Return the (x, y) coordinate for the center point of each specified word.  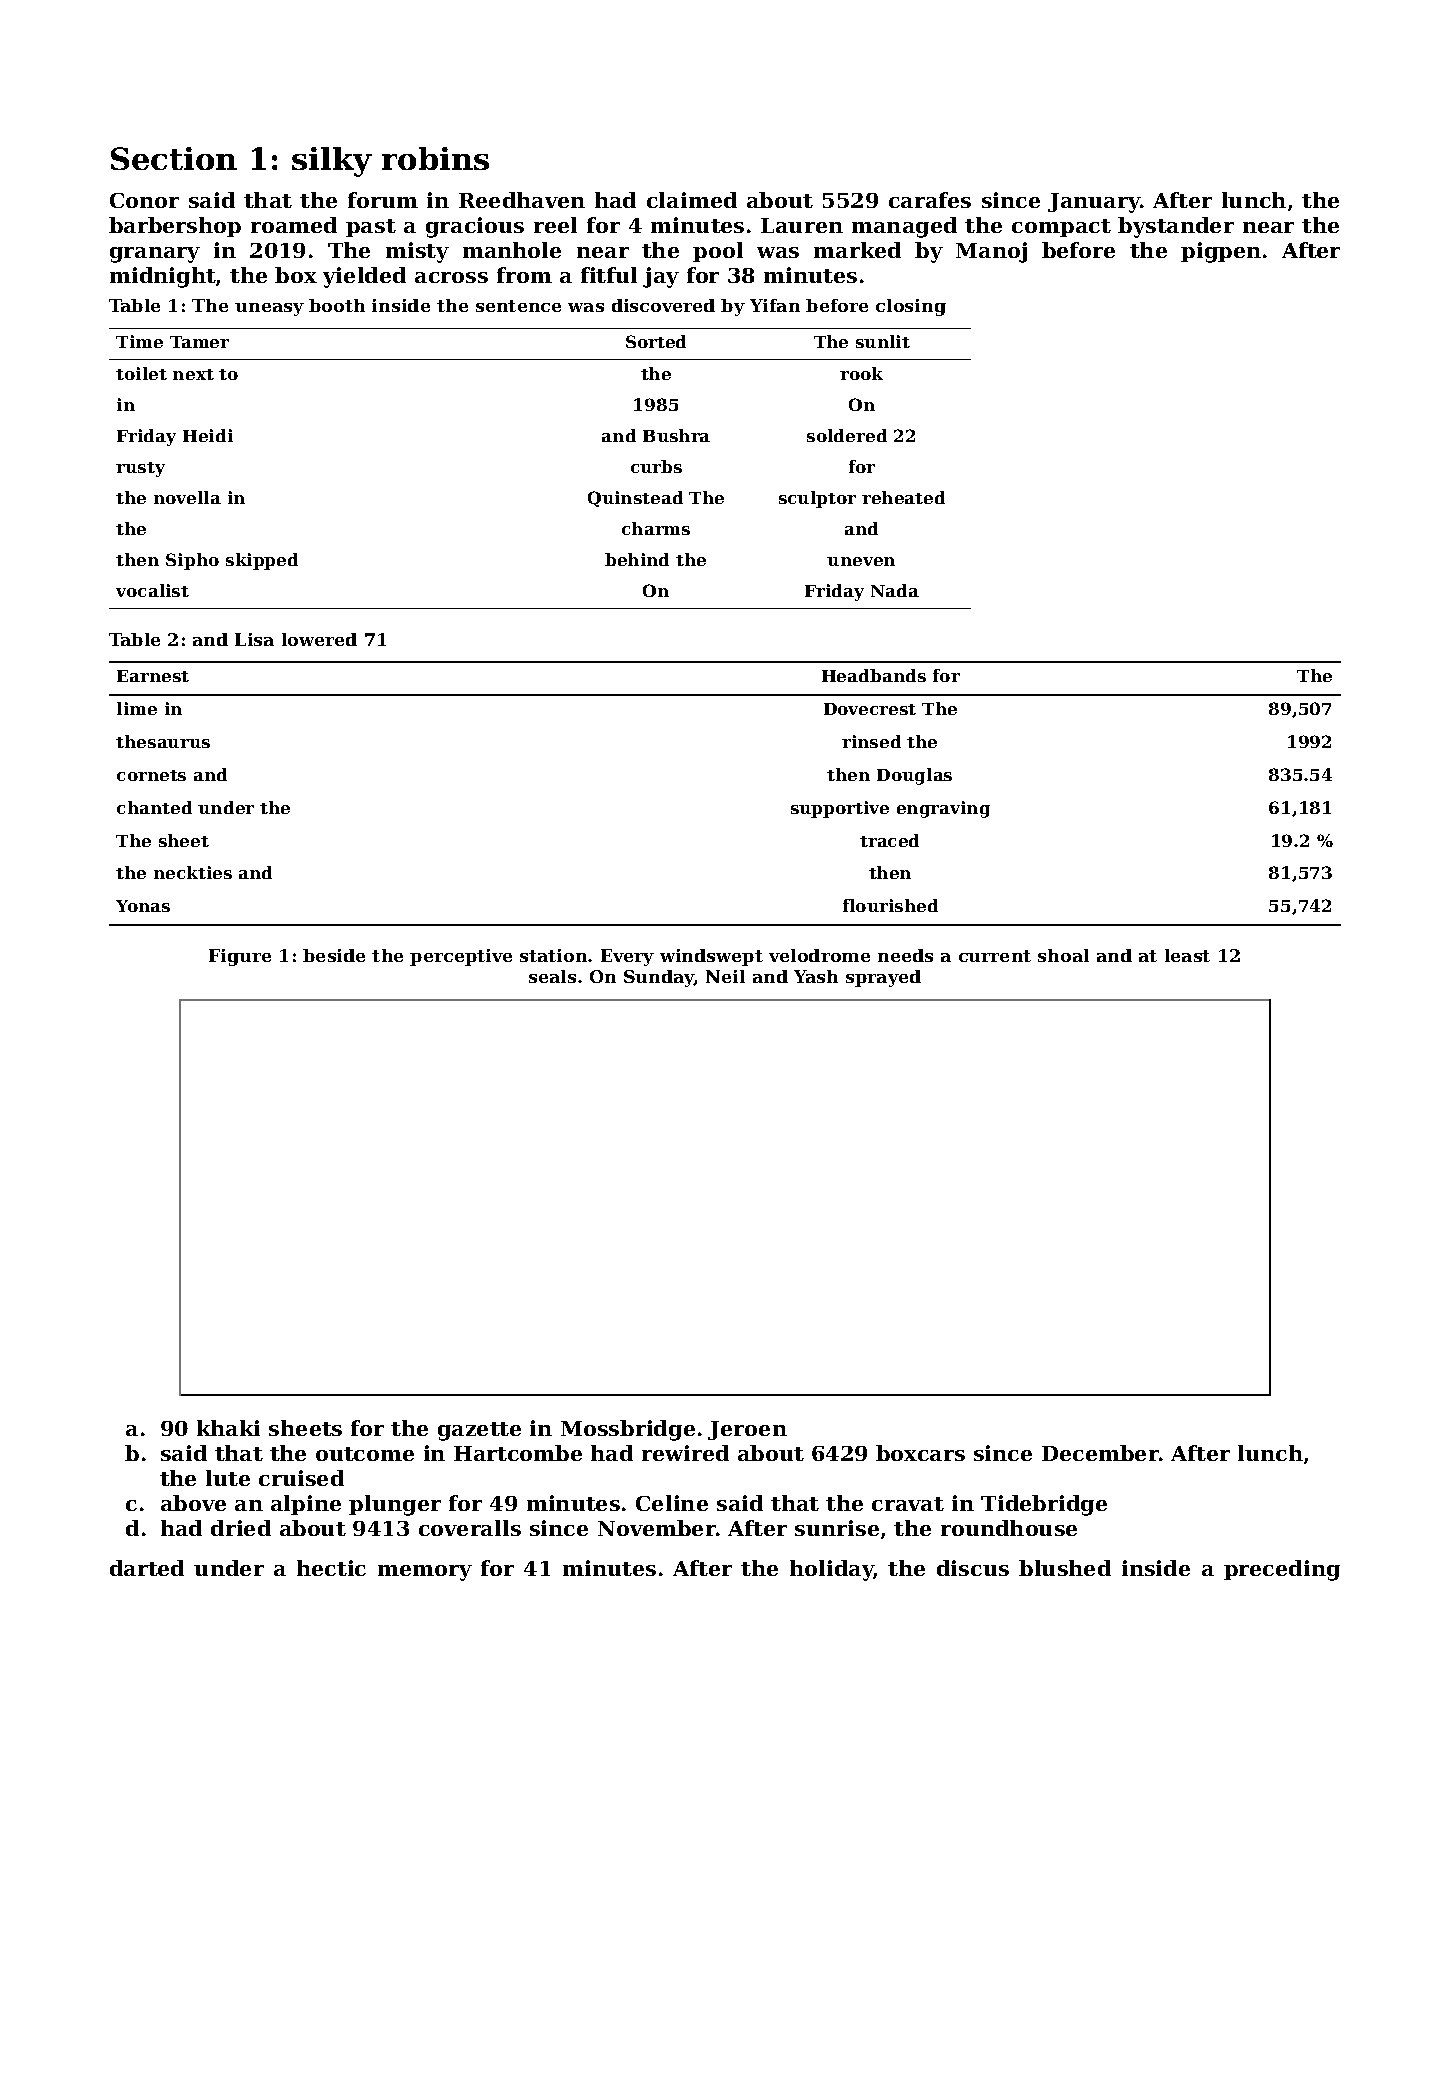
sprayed (883, 978)
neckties (193, 872)
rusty (140, 469)
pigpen (1221, 252)
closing (911, 307)
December (1100, 1453)
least (1187, 955)
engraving (943, 809)
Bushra (676, 435)
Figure (240, 957)
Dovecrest (870, 709)
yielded (364, 277)
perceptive (461, 957)
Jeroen (747, 1430)
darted (147, 1568)
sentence (518, 306)
